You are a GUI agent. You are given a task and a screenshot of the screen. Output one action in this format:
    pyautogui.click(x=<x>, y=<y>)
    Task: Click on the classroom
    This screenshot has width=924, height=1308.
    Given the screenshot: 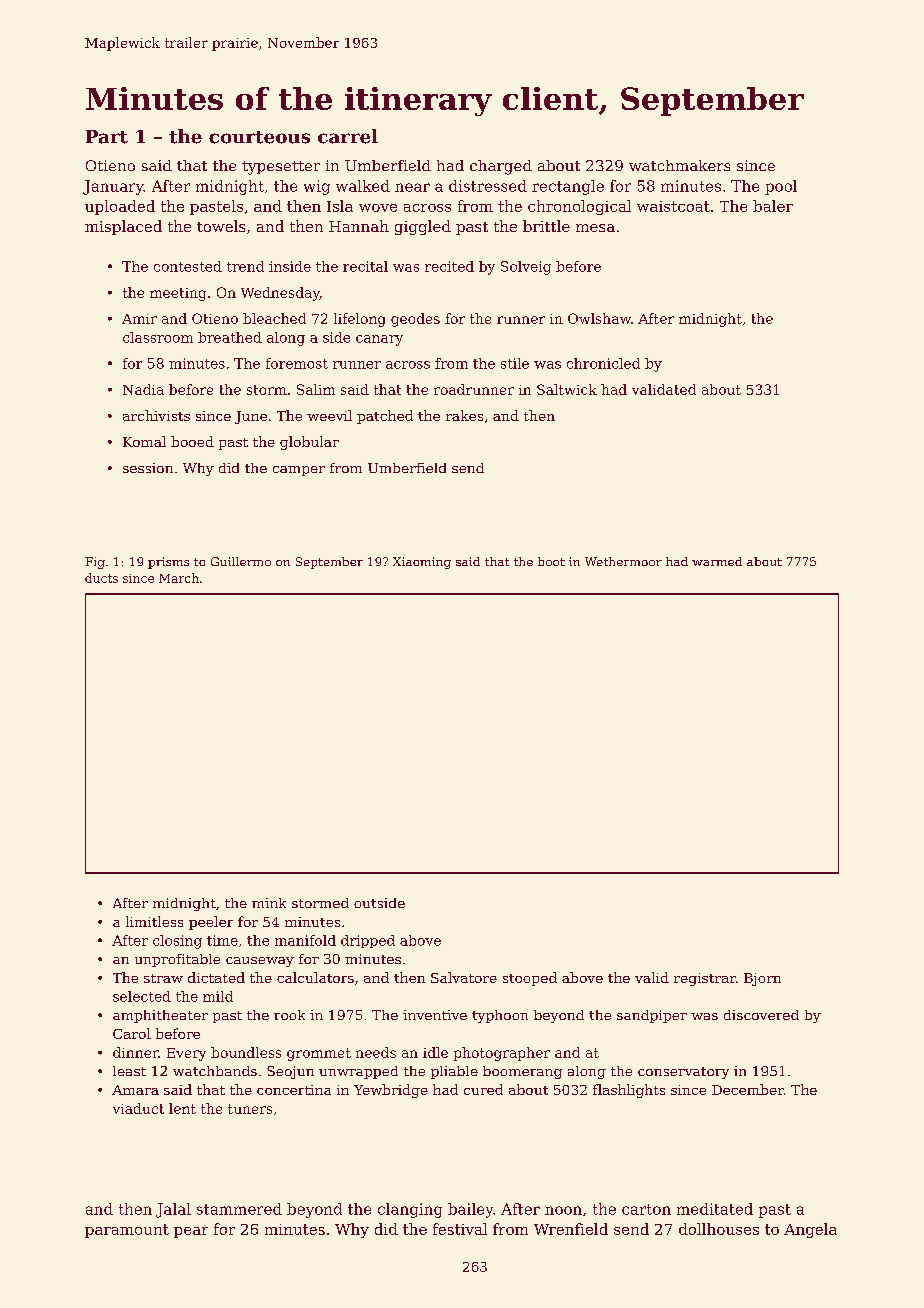 What is the action you would take?
    pyautogui.click(x=158, y=337)
